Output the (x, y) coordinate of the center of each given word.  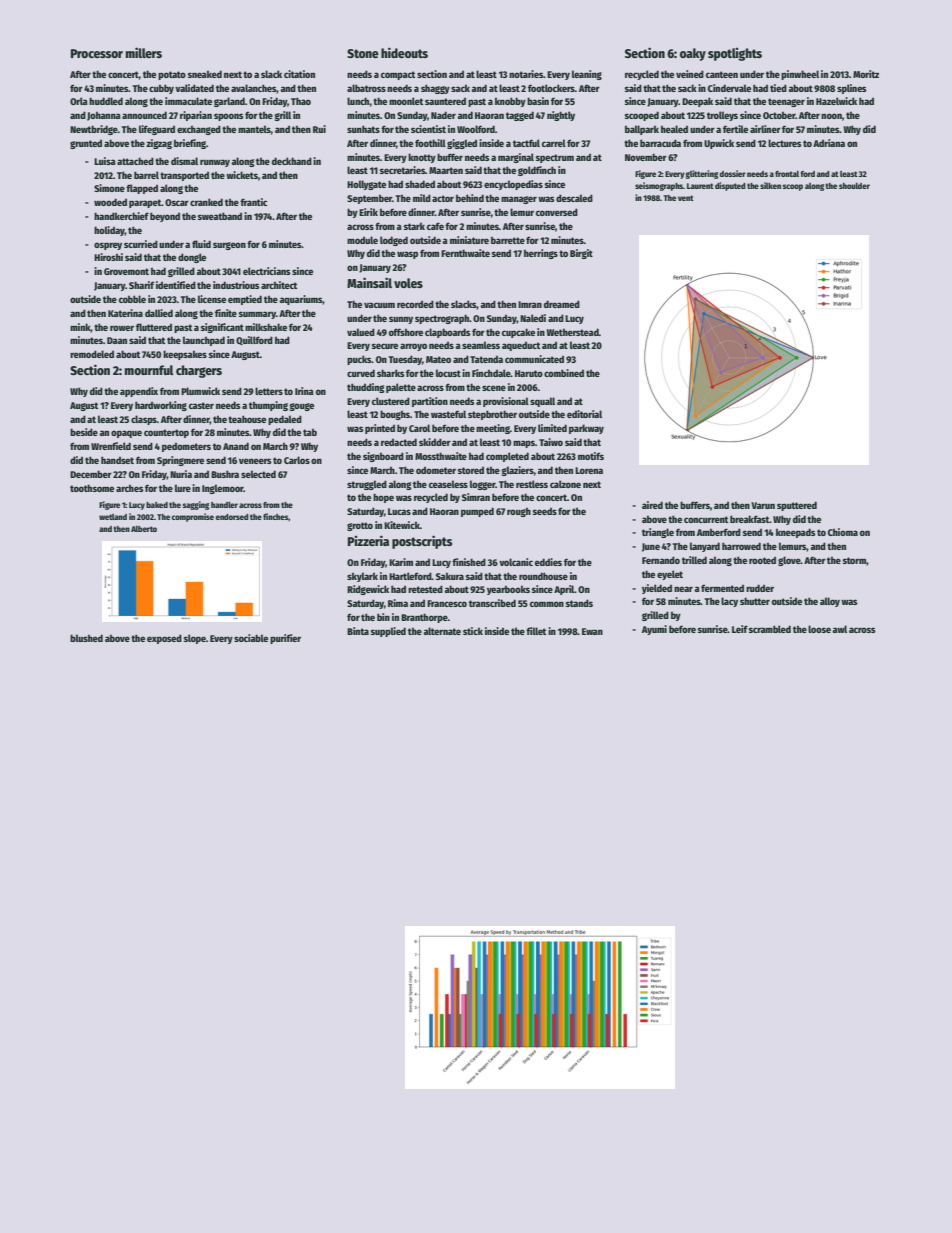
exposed (164, 639)
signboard (383, 457)
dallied (159, 313)
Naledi (533, 318)
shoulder (854, 186)
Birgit (581, 254)
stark (414, 226)
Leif (740, 629)
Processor (97, 53)
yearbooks (508, 590)
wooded (110, 202)
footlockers (551, 88)
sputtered (797, 506)
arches (130, 488)
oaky (693, 54)
